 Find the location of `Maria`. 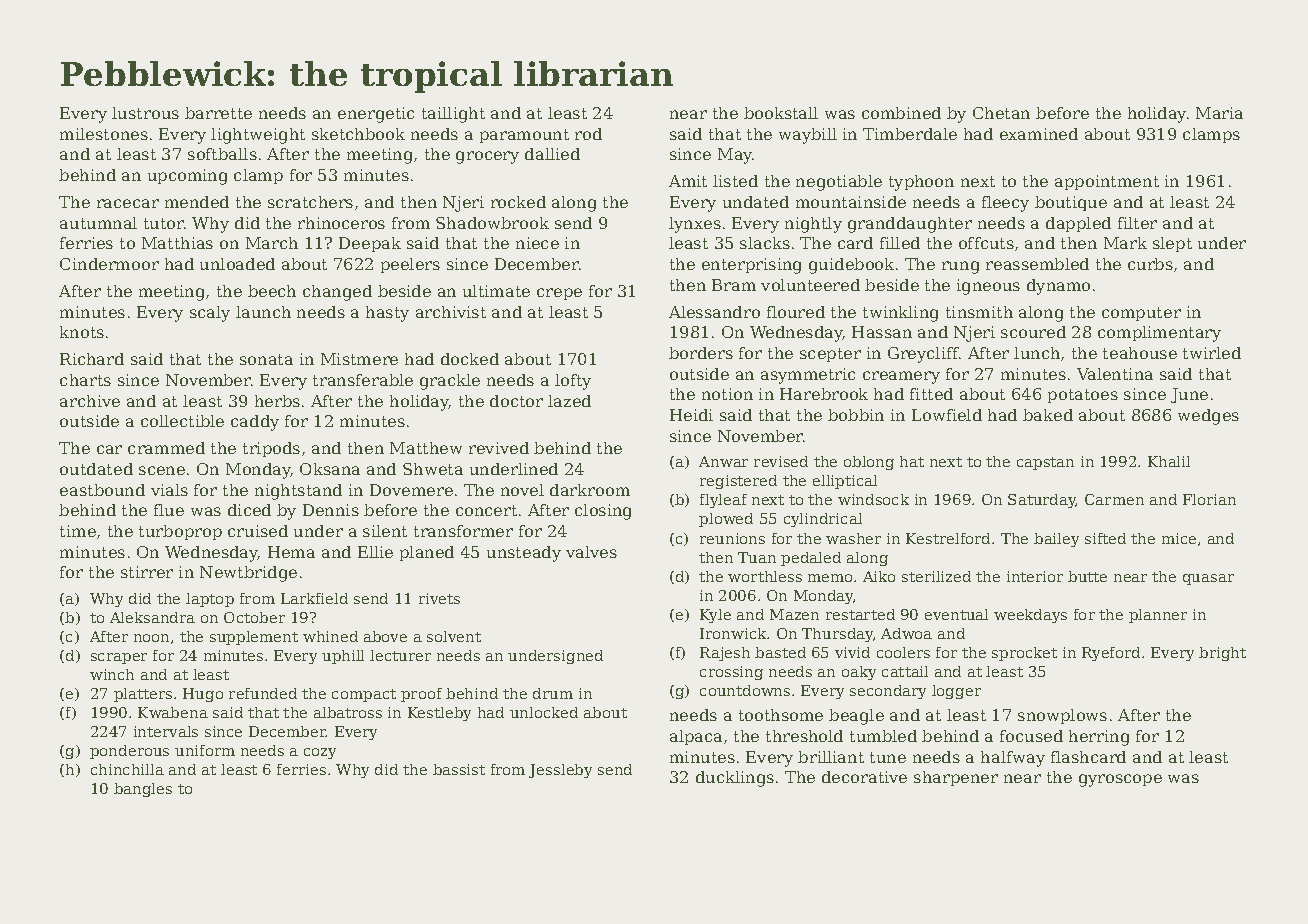

Maria is located at coordinates (1219, 113).
